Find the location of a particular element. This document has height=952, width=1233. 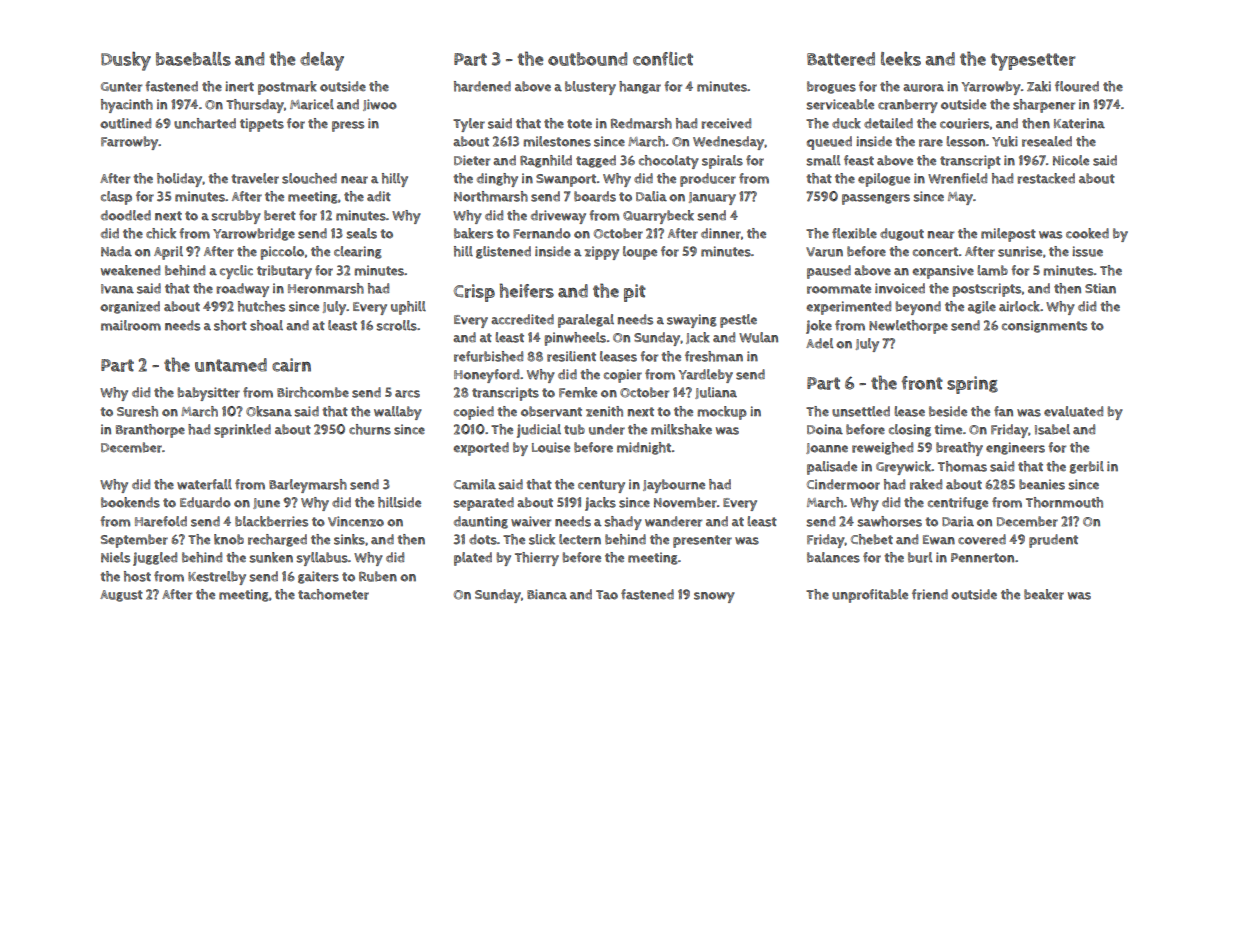

Crisp is located at coordinates (474, 293).
